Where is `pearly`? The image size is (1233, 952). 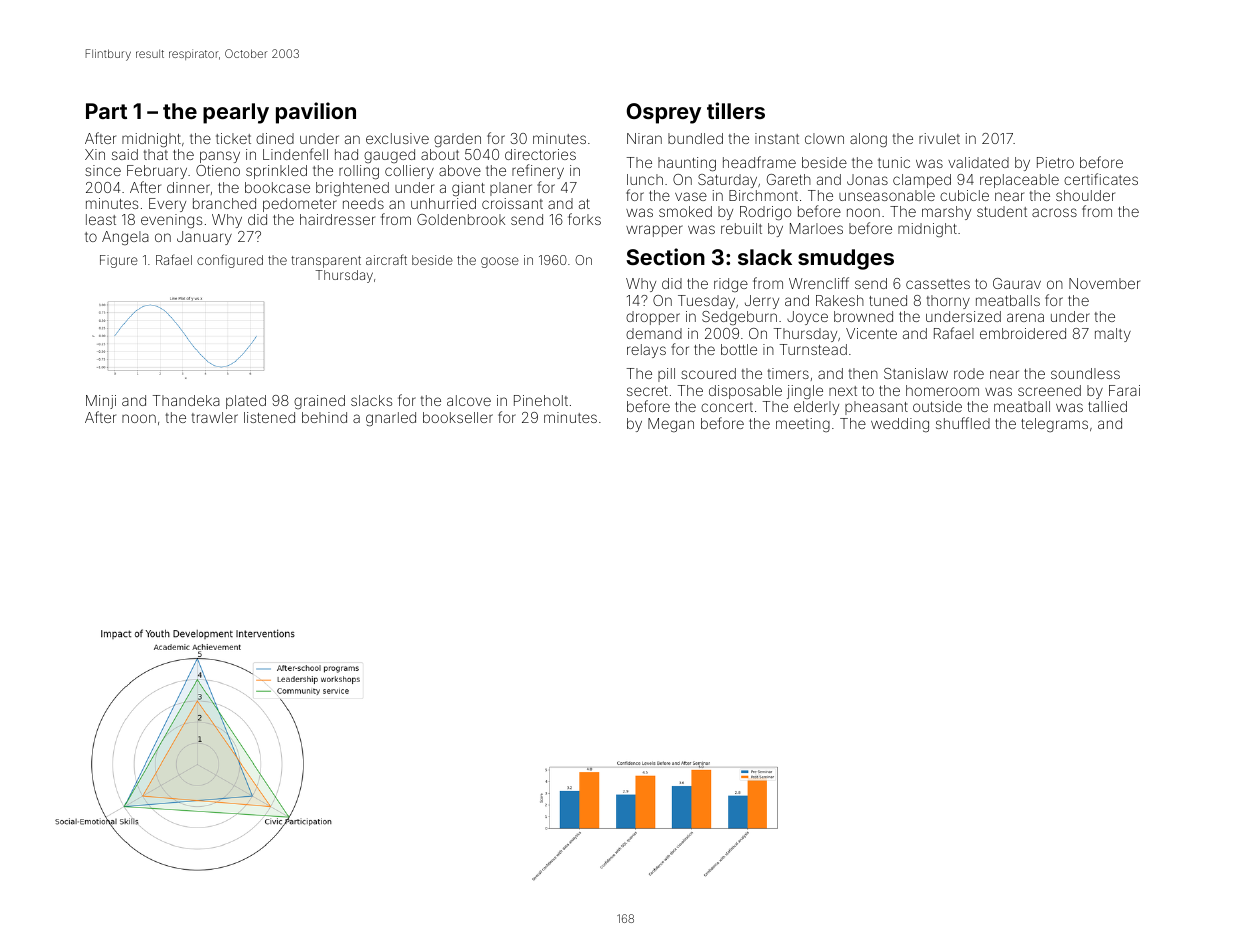 pearly is located at coordinates (236, 113).
